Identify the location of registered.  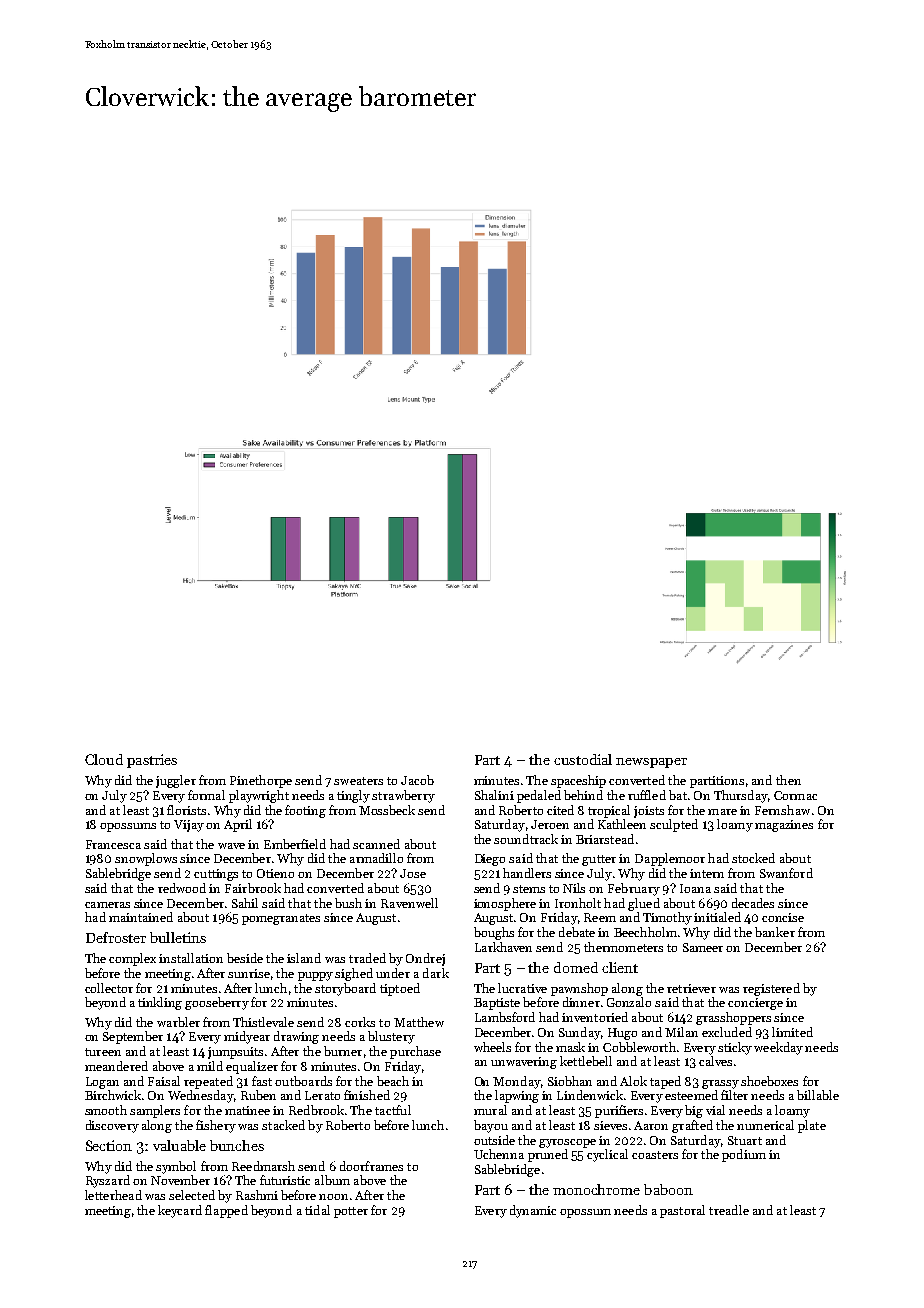
(771, 989).
